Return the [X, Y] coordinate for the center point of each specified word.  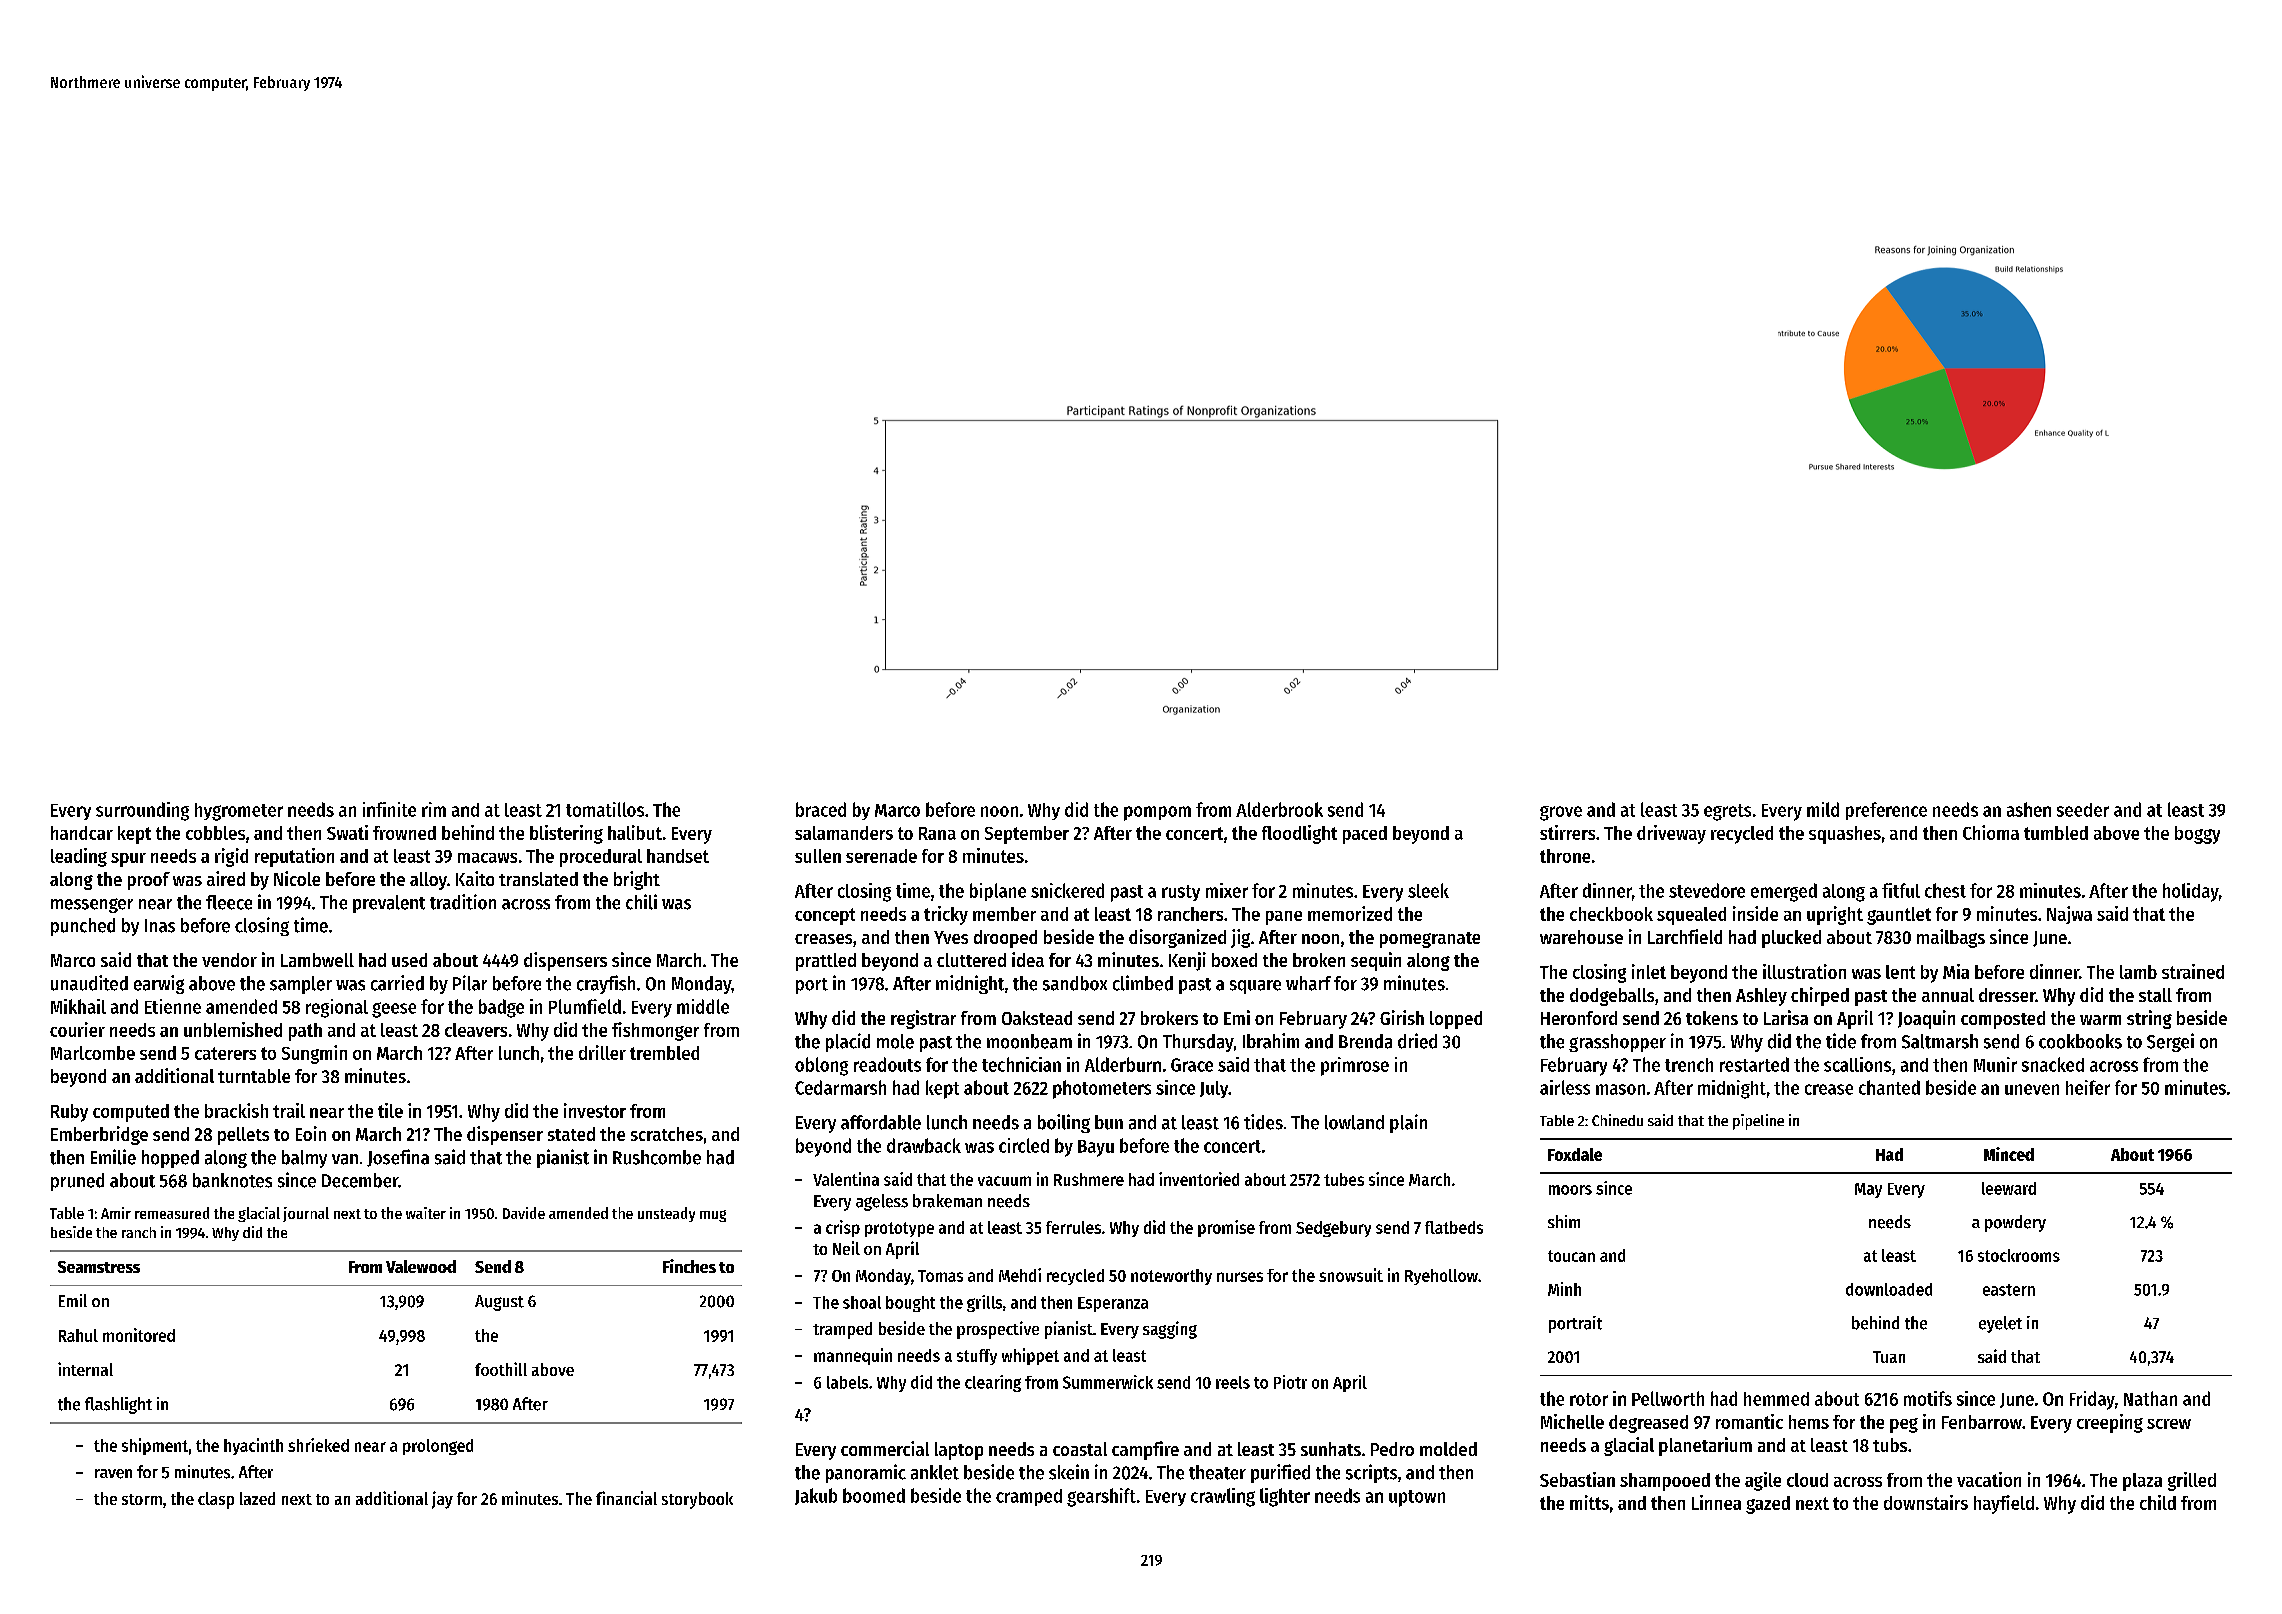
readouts [887, 1064]
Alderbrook [1279, 809]
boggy [2197, 835]
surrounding [142, 811]
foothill [501, 1369]
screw [2169, 1424]
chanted [1889, 1087]
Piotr [1290, 1382]
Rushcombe [657, 1157]
